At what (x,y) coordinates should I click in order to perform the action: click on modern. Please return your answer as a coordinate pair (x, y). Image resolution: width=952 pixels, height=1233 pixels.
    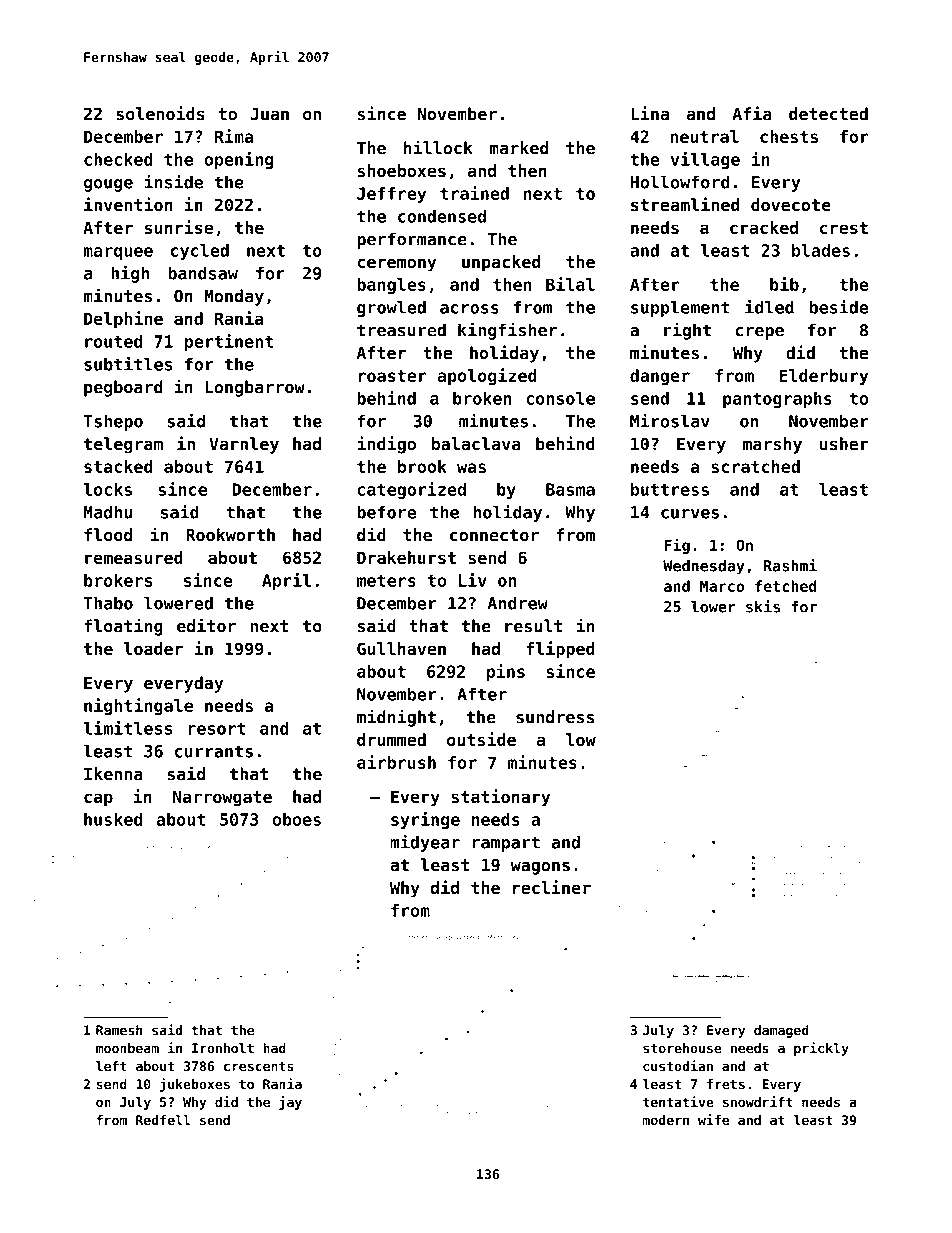
    Looking at the image, I should click on (666, 1120).
